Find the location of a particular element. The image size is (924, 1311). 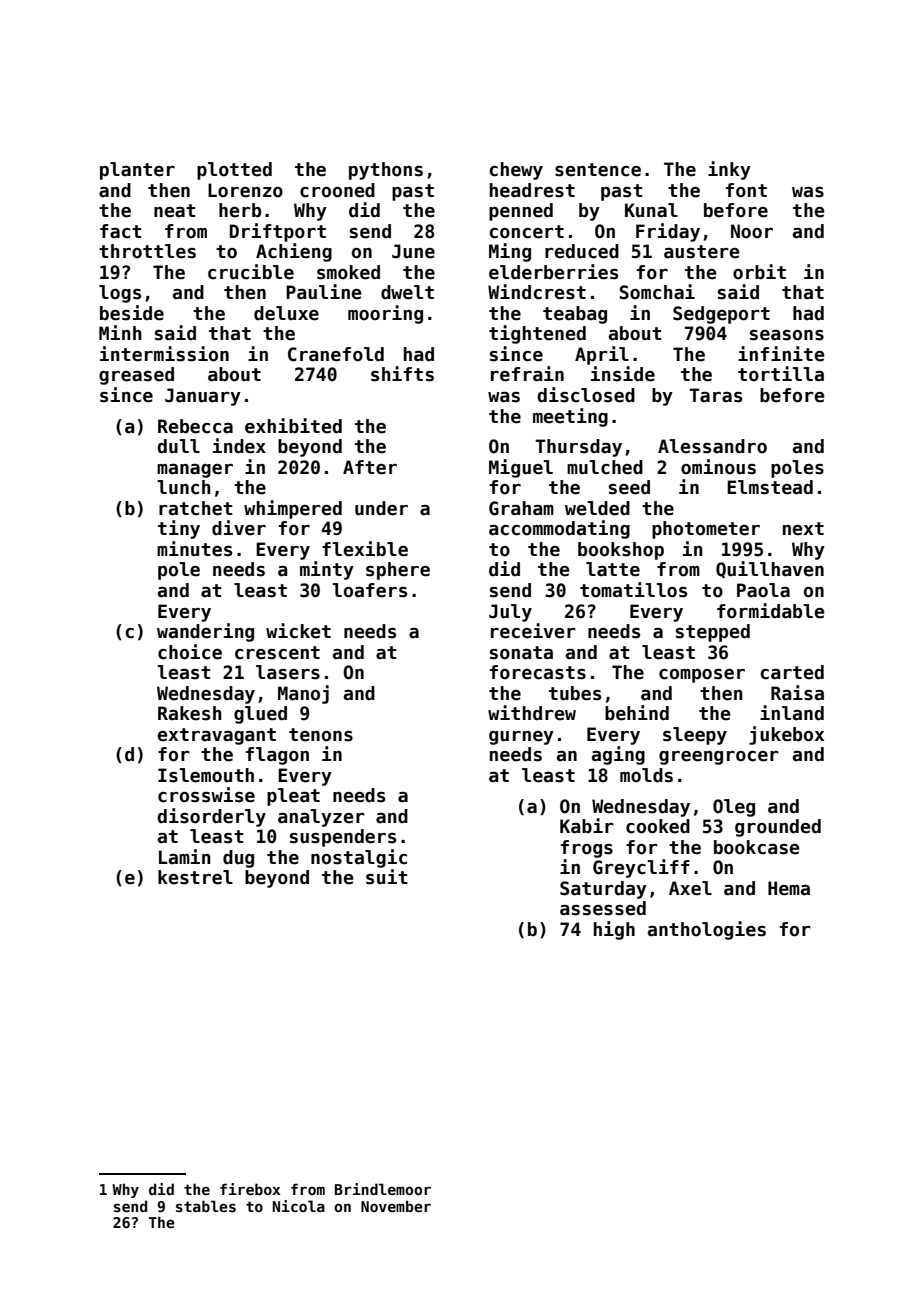

firebox is located at coordinates (250, 1189).
